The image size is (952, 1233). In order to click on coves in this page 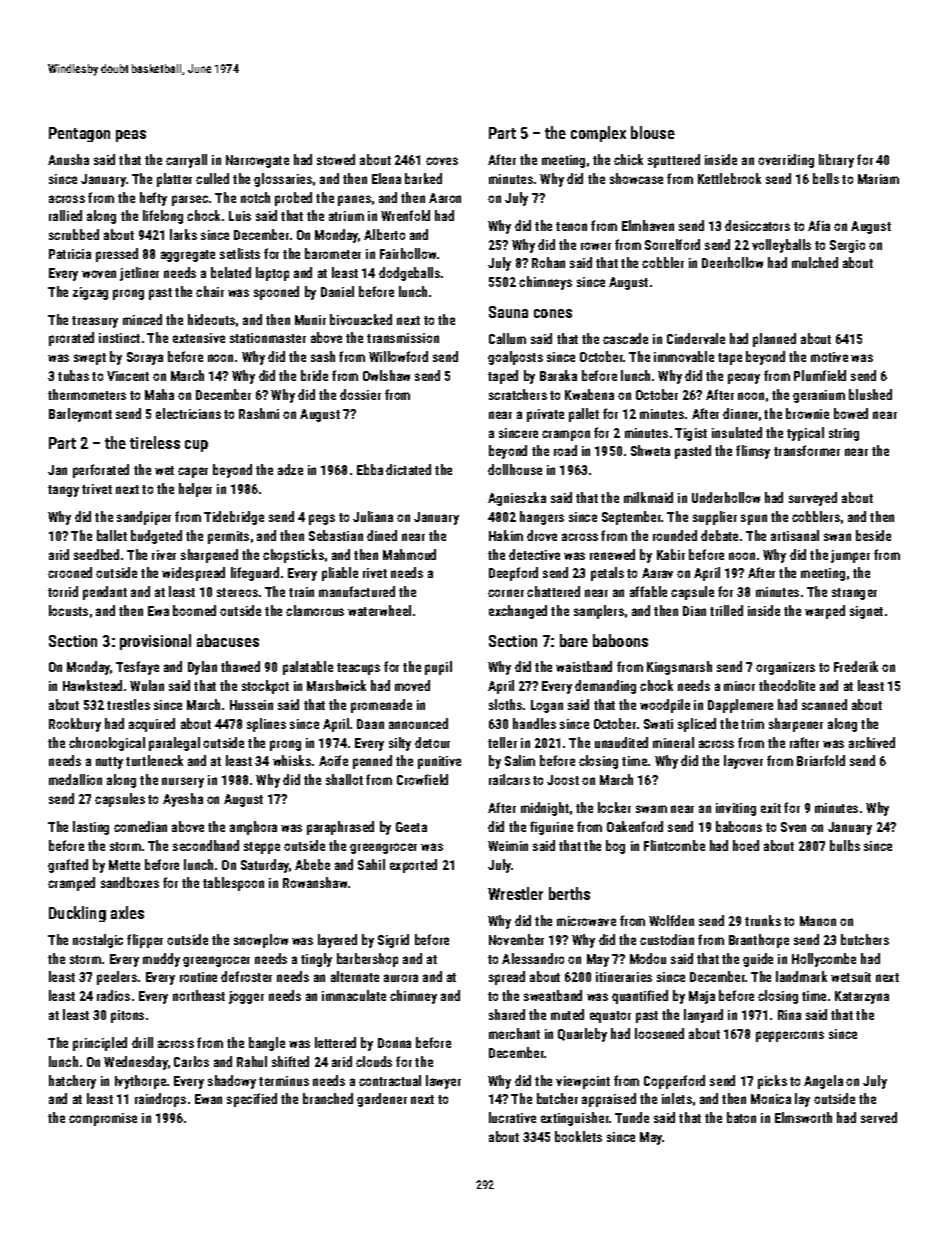, I will do `click(442, 161)`.
